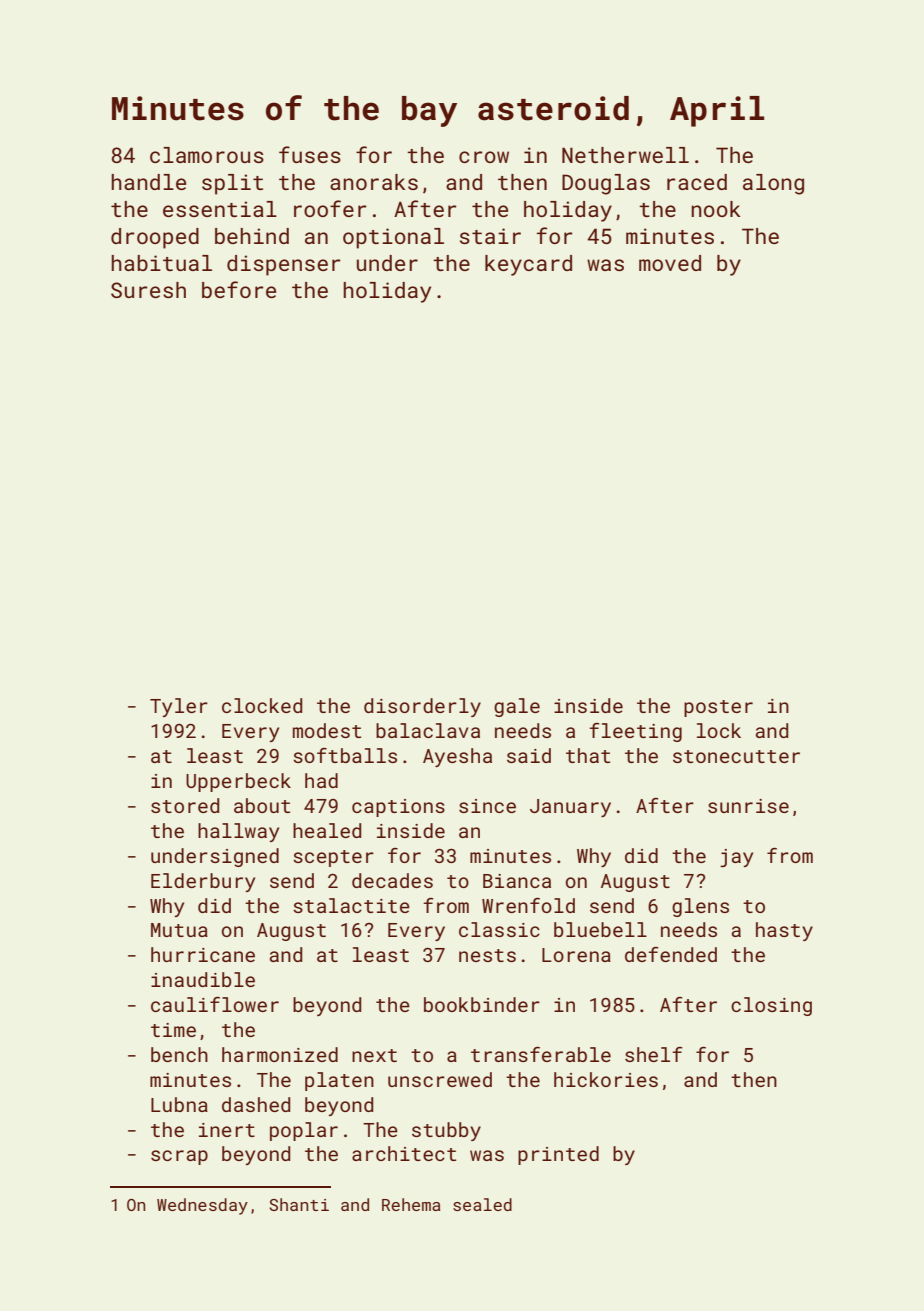 Image resolution: width=924 pixels, height=1311 pixels. Describe the element at coordinates (715, 209) in the document. I see `nook` at that location.
